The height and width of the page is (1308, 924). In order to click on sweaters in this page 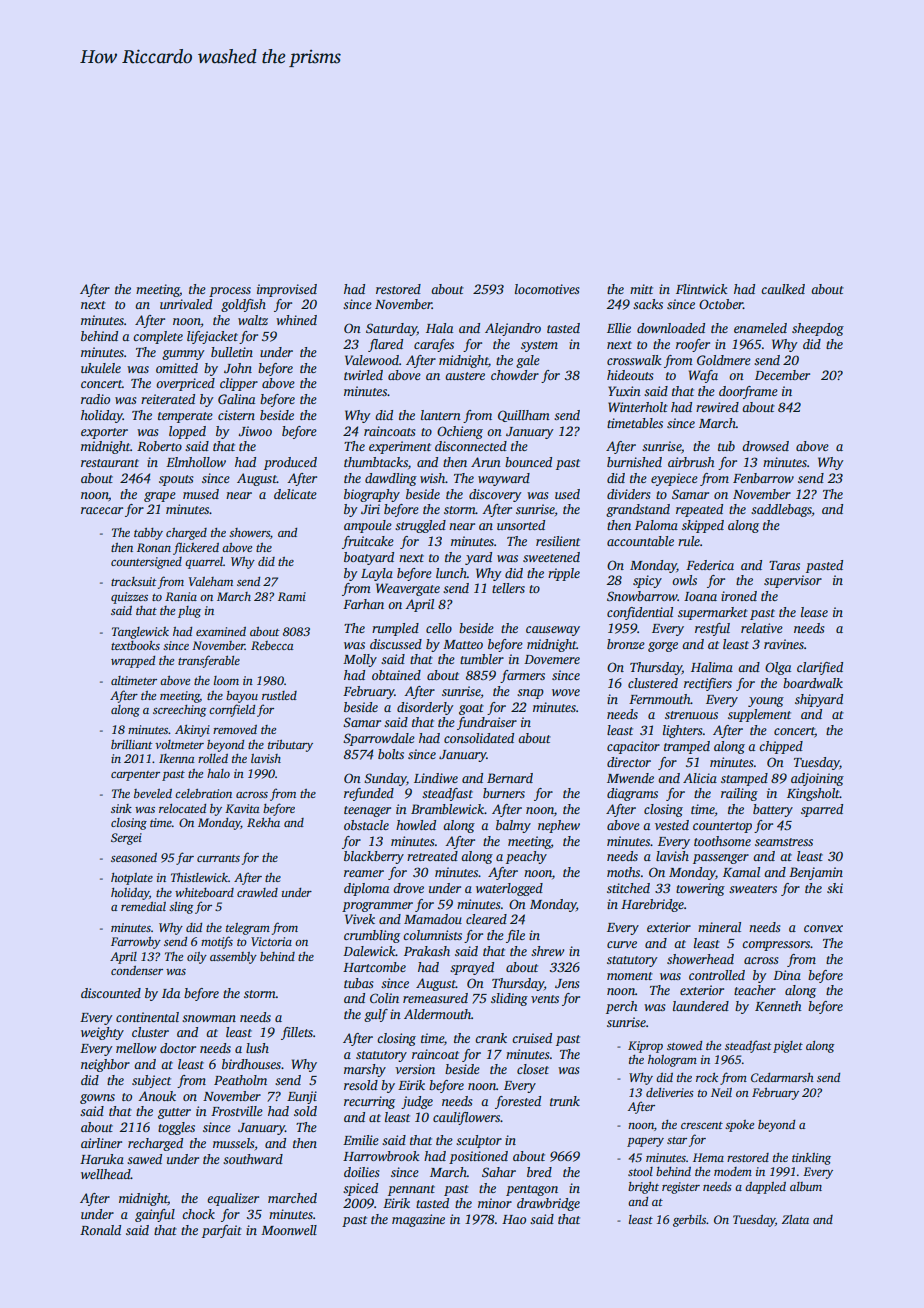, I will do `click(753, 889)`.
